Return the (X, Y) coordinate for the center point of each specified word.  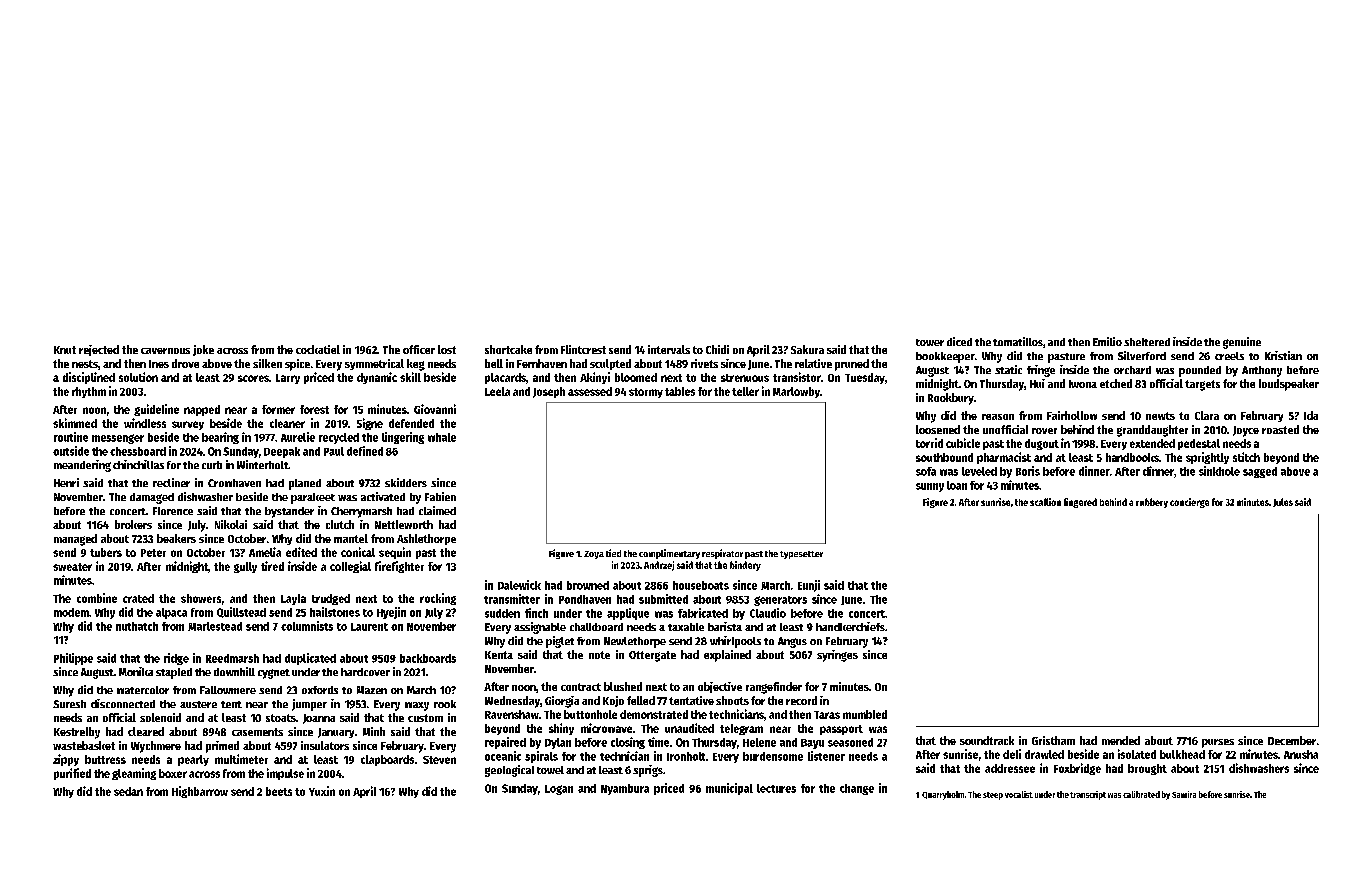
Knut (65, 350)
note (599, 655)
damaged (152, 498)
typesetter (801, 555)
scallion (1045, 502)
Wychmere (156, 747)
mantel (351, 538)
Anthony (1262, 371)
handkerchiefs (850, 626)
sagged (1260, 472)
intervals (669, 349)
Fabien (440, 496)
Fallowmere (228, 690)
